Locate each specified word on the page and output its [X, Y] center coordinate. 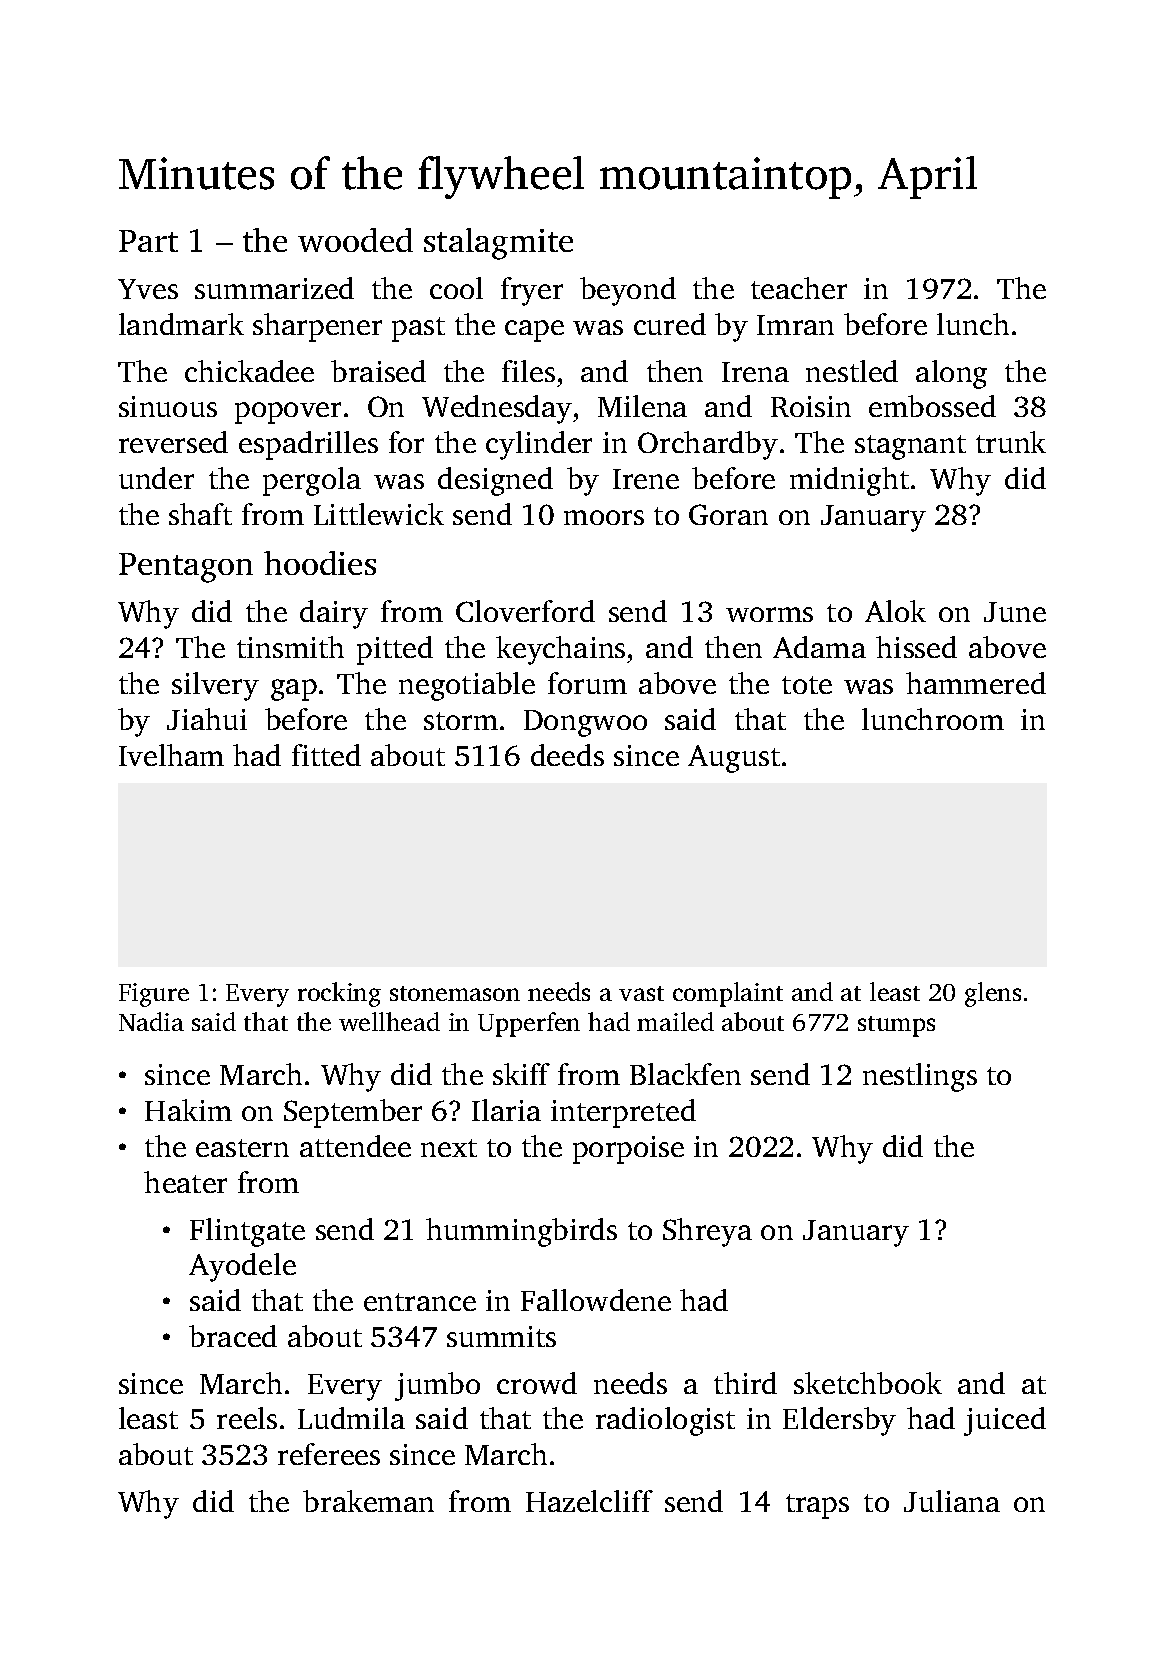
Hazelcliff [589, 1501]
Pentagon [186, 568]
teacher [799, 288]
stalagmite [498, 244]
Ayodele [242, 1267]
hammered [976, 683]
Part [148, 241]
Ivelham [171, 755]
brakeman [368, 1501]
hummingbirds [521, 1232]
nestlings [920, 1077]
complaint [728, 994]
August [734, 759]
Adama [819, 647]
